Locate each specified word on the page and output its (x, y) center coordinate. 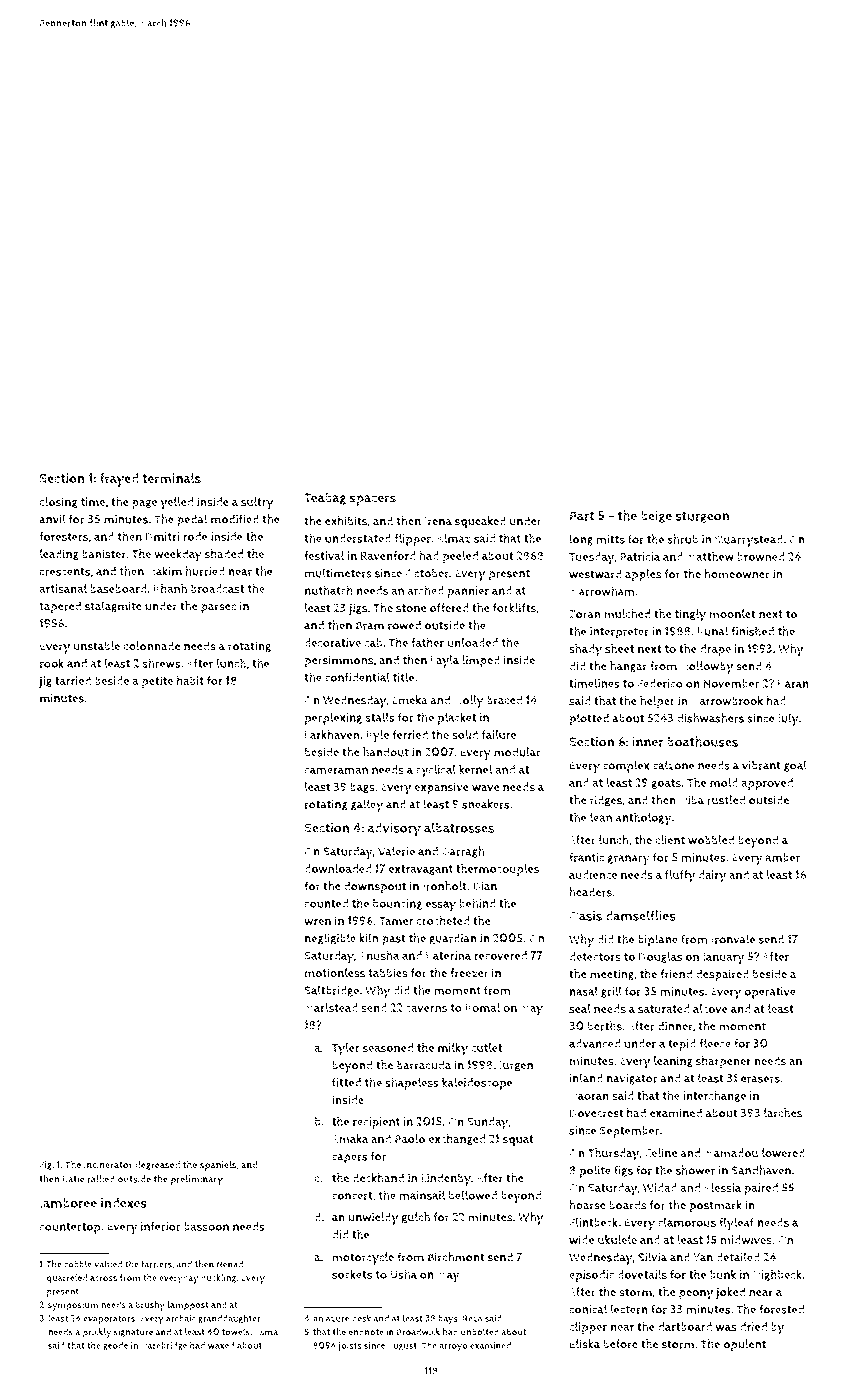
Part (582, 516)
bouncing (397, 904)
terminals (171, 478)
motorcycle (363, 1258)
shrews (162, 663)
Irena (438, 521)
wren (317, 922)
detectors (595, 956)
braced (504, 700)
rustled (726, 800)
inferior (161, 1226)
